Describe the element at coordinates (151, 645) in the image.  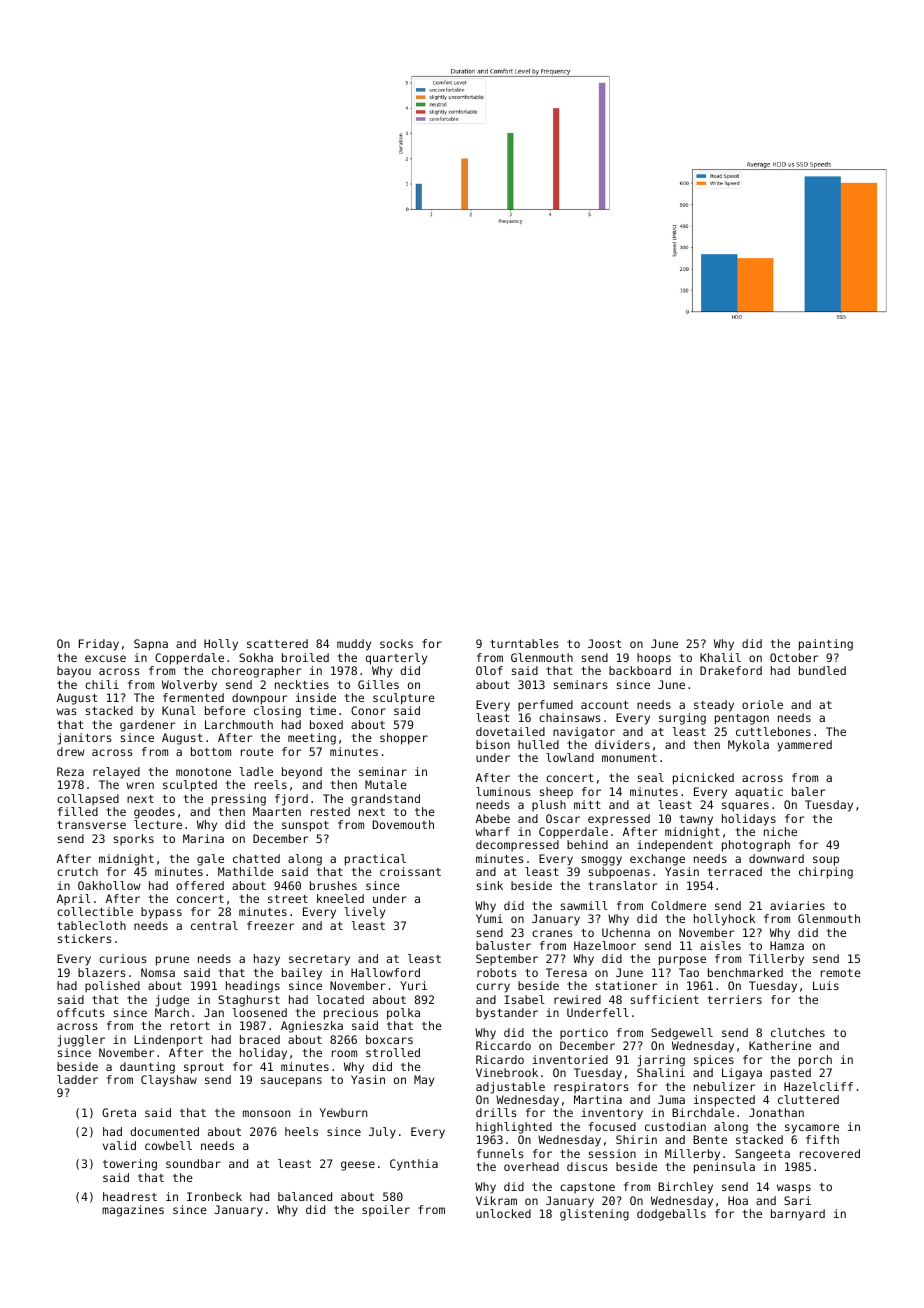
I see `Sapna` at that location.
